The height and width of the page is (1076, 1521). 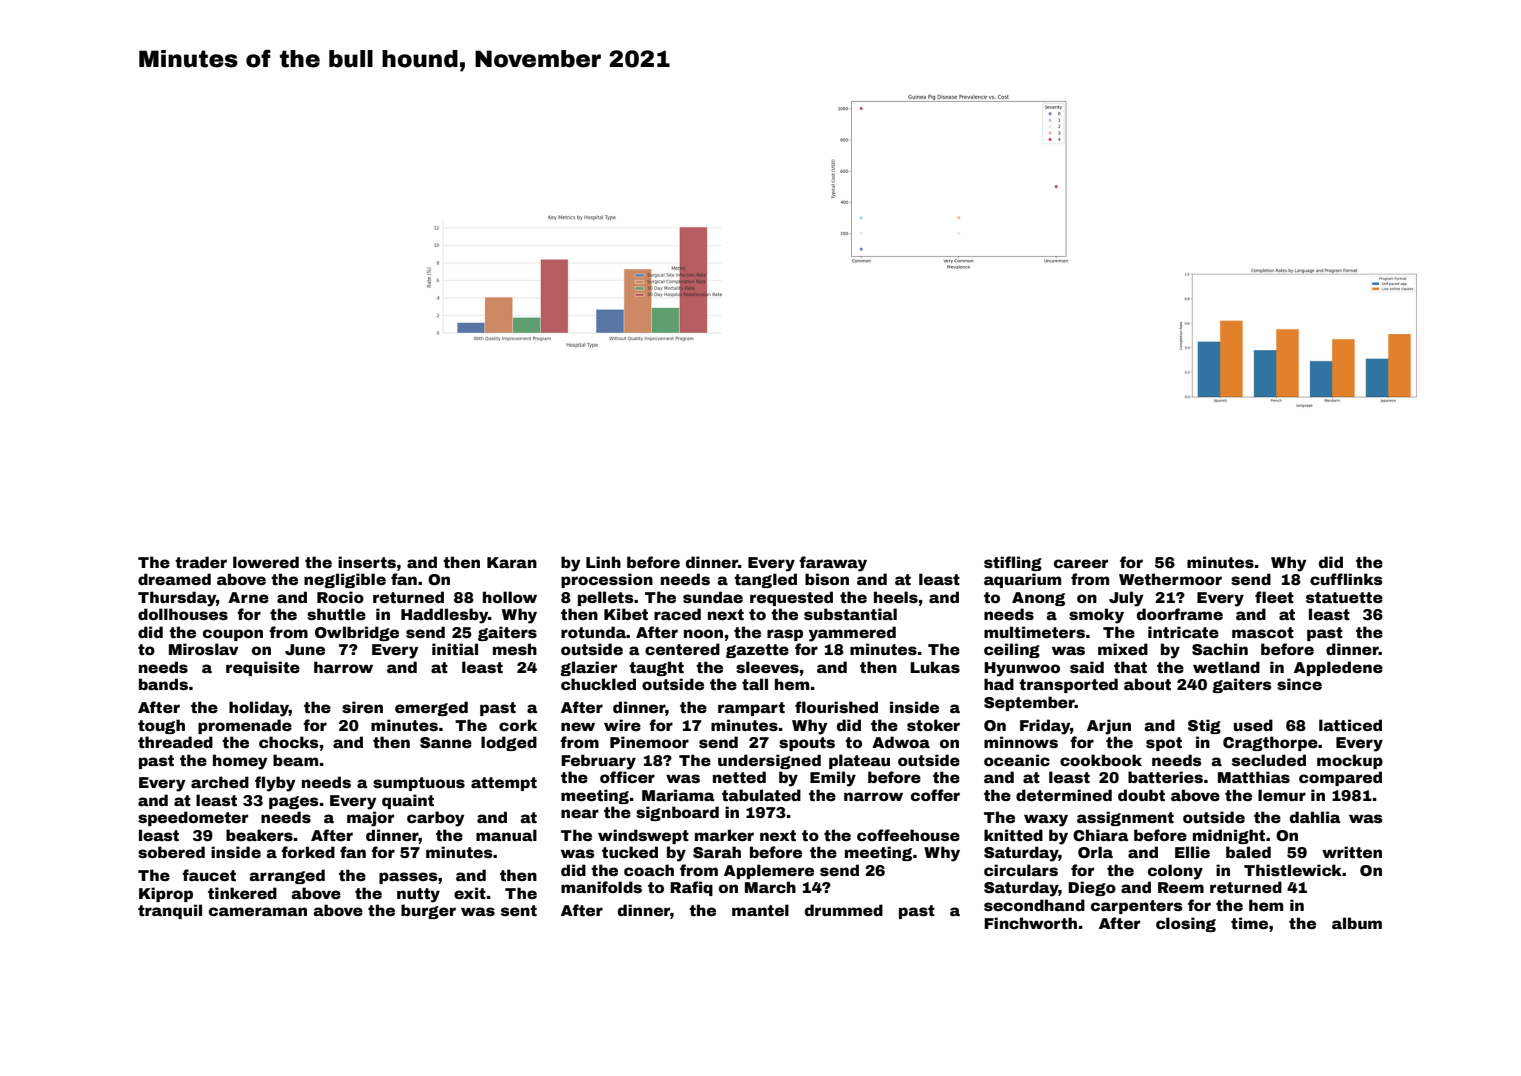 I want to click on career, so click(x=1081, y=563).
